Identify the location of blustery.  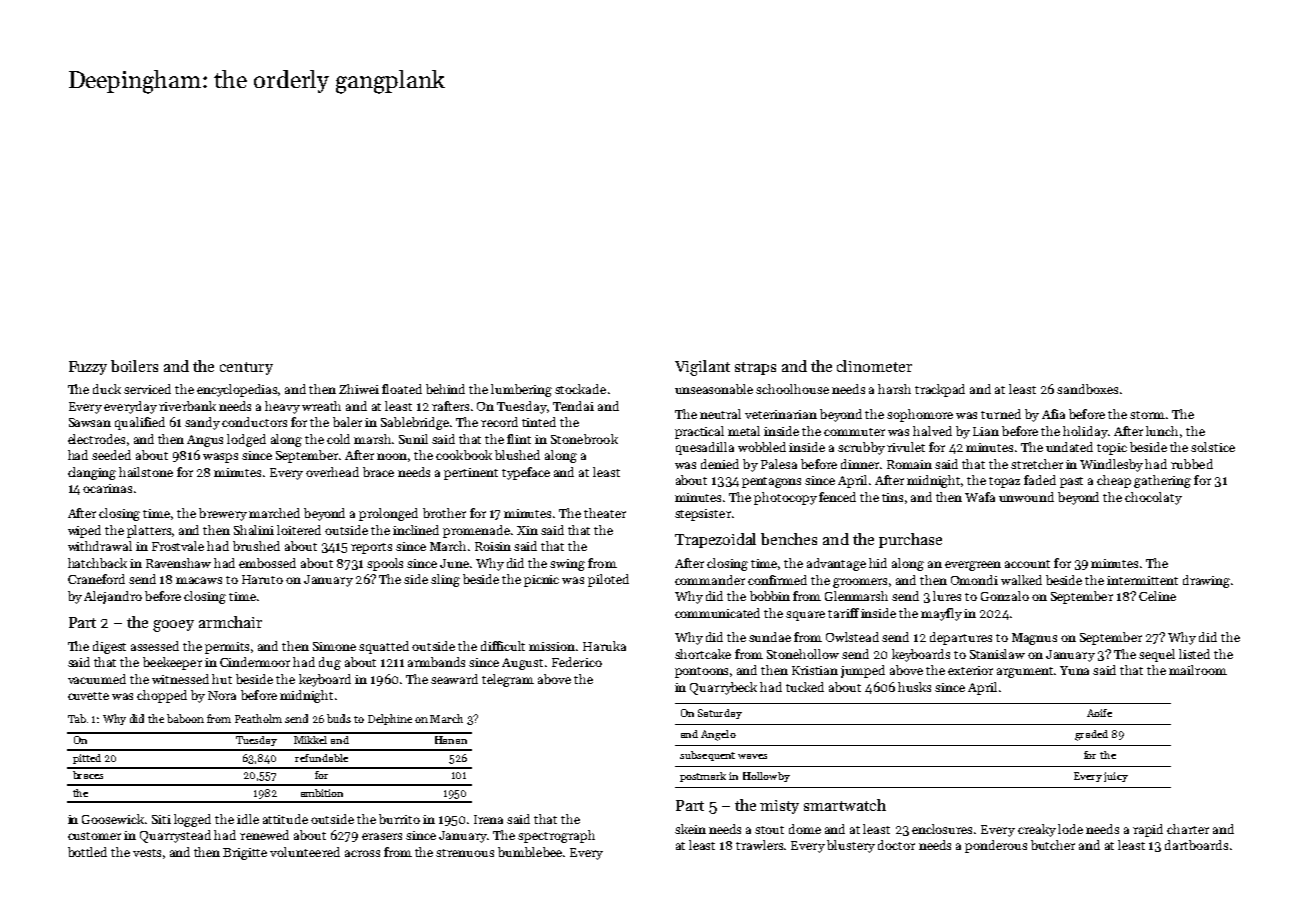
(851, 846).
